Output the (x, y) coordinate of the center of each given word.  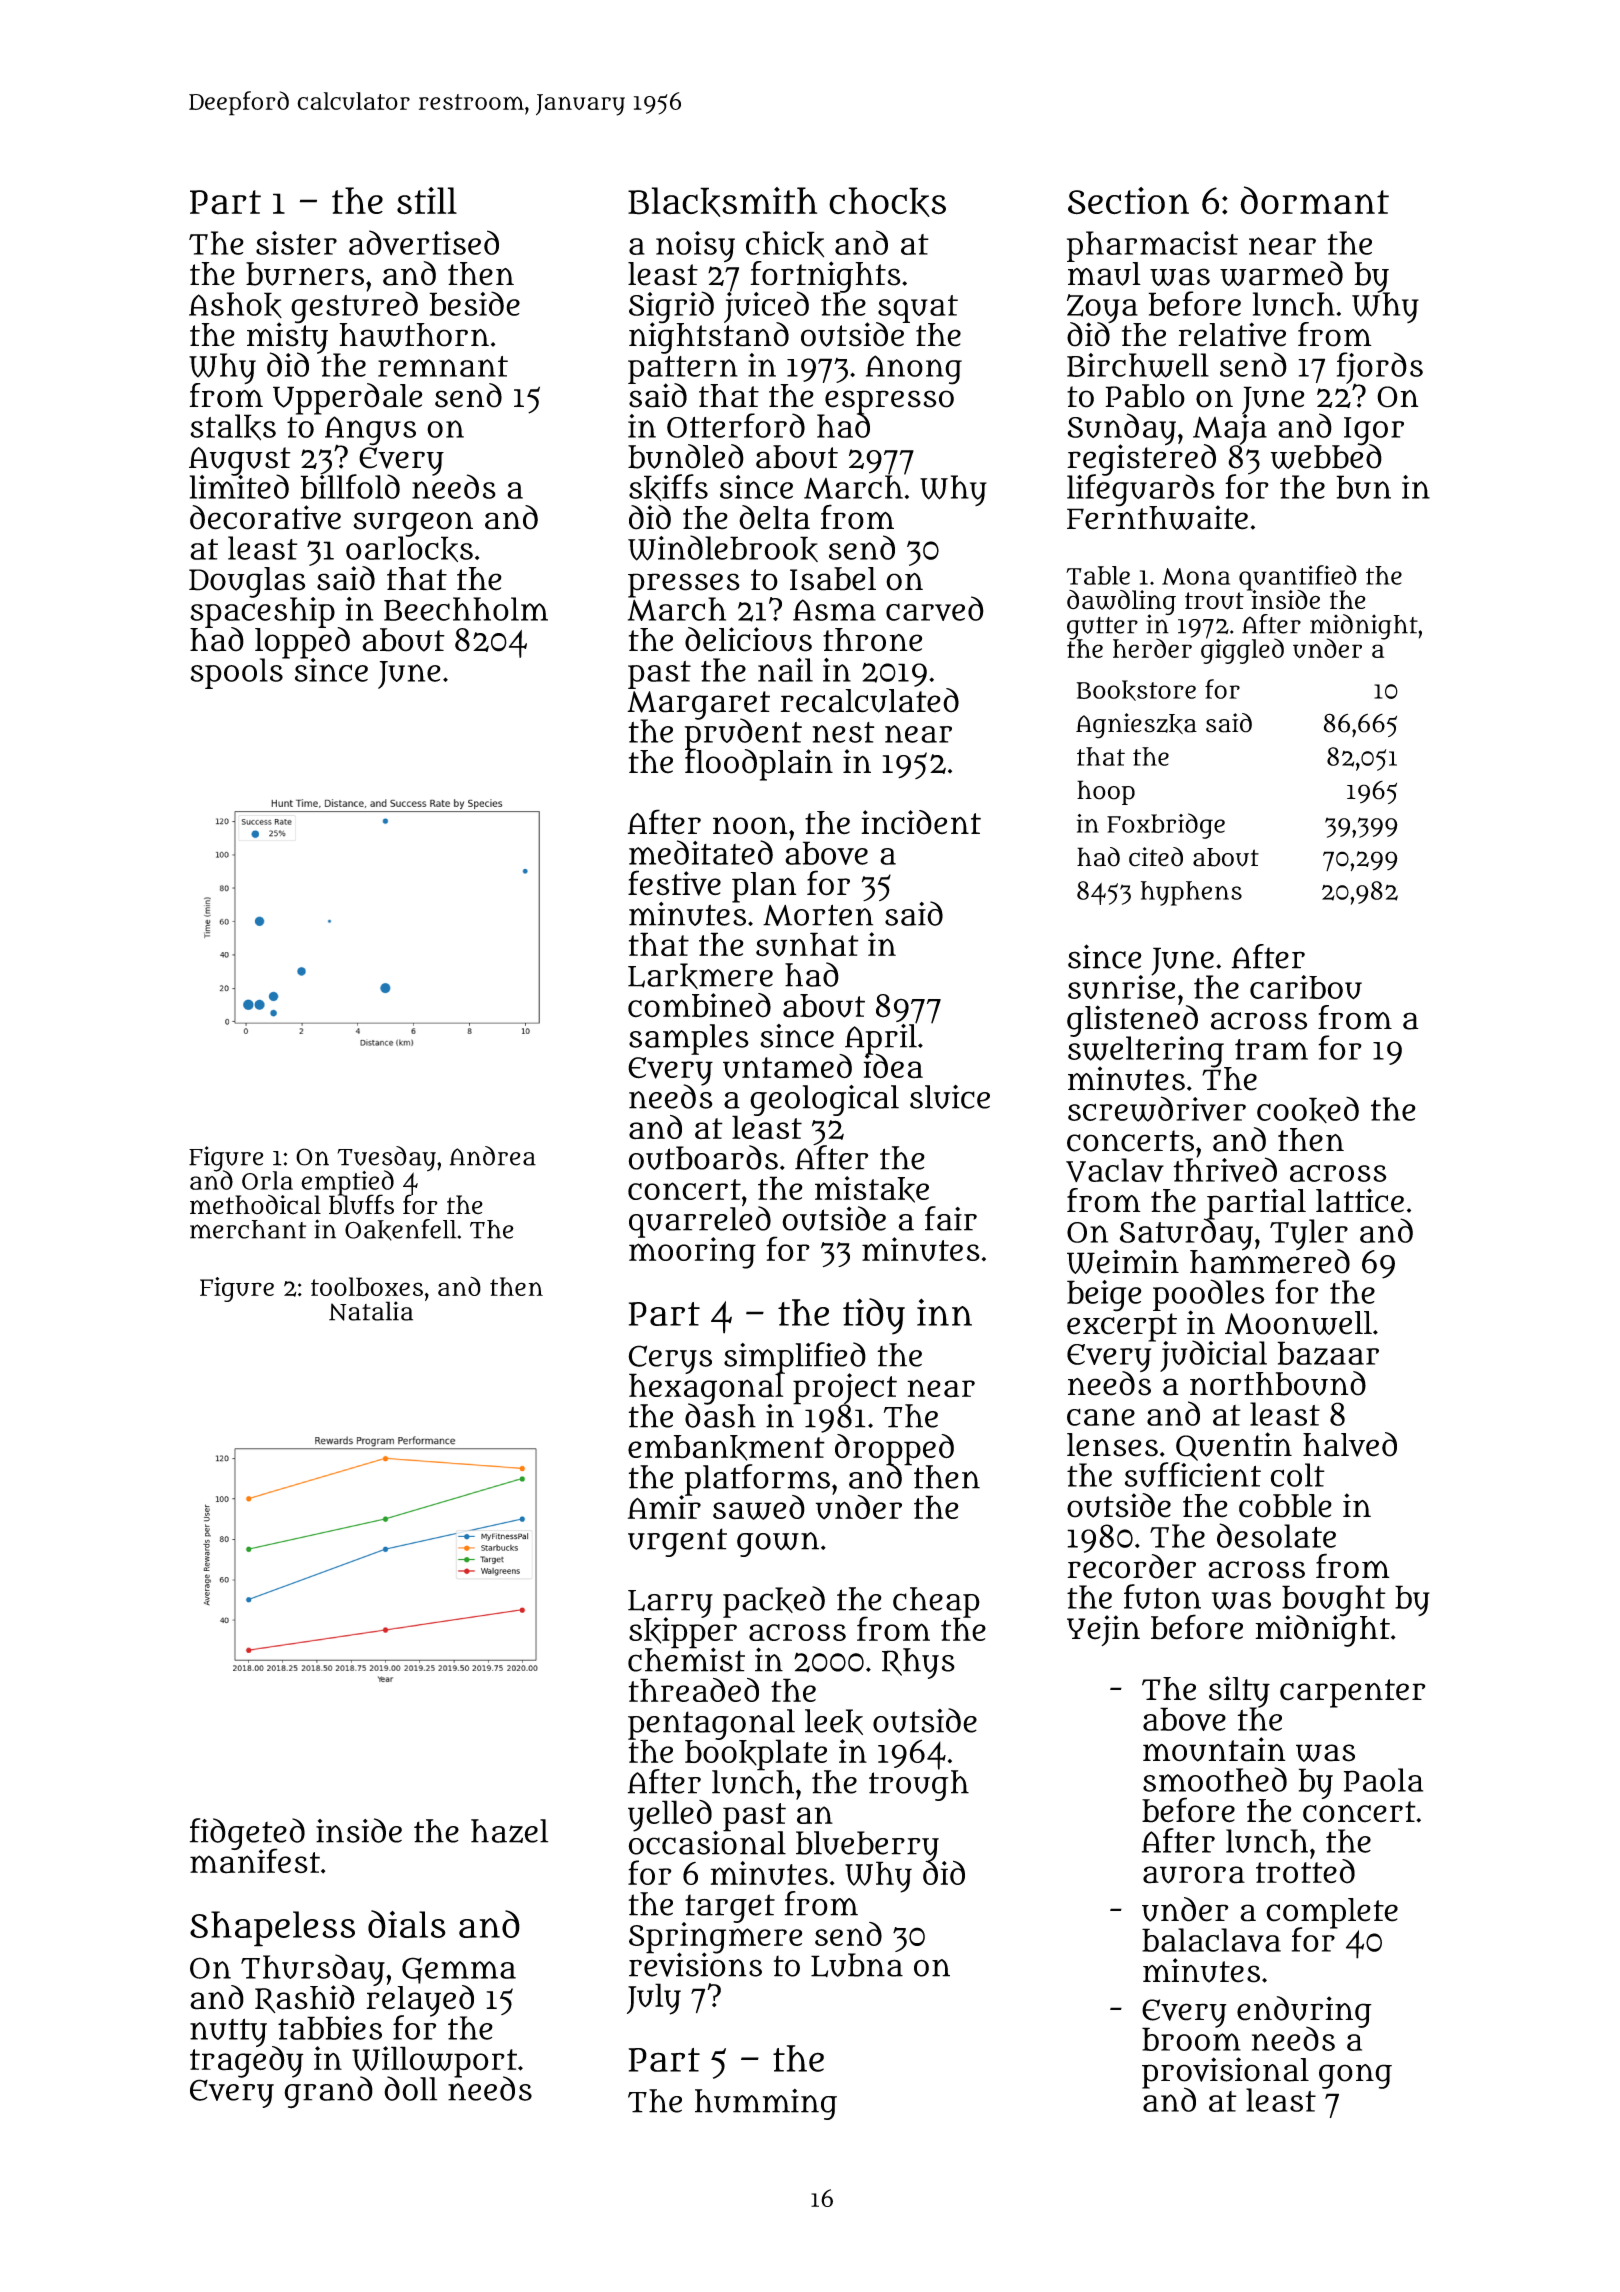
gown (778, 1544)
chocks (887, 202)
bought (1334, 1600)
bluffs (361, 1205)
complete (1332, 1913)
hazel (509, 1831)
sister (296, 243)
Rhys (918, 1663)
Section (1128, 201)
